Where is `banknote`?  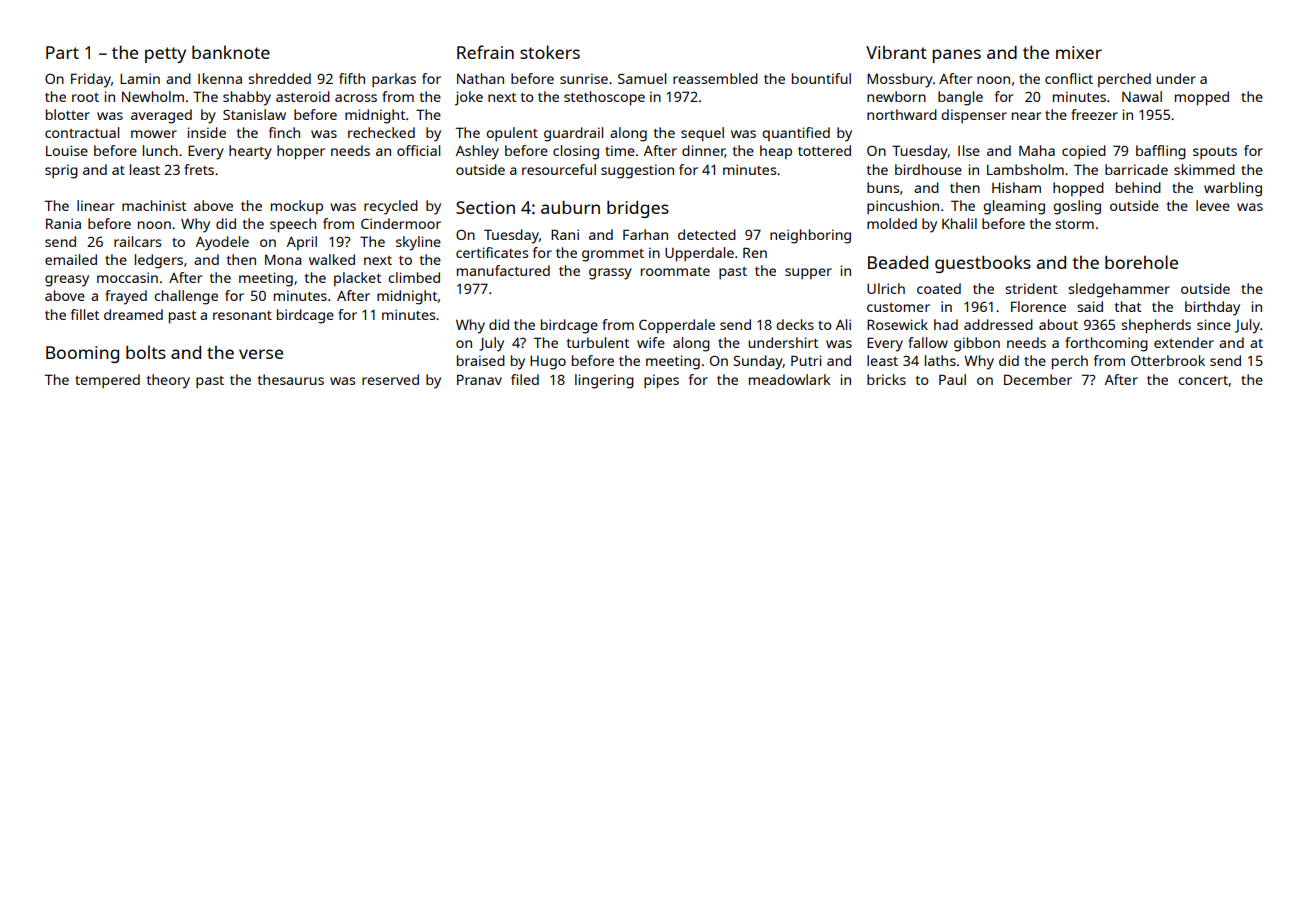 banknote is located at coordinates (231, 52).
